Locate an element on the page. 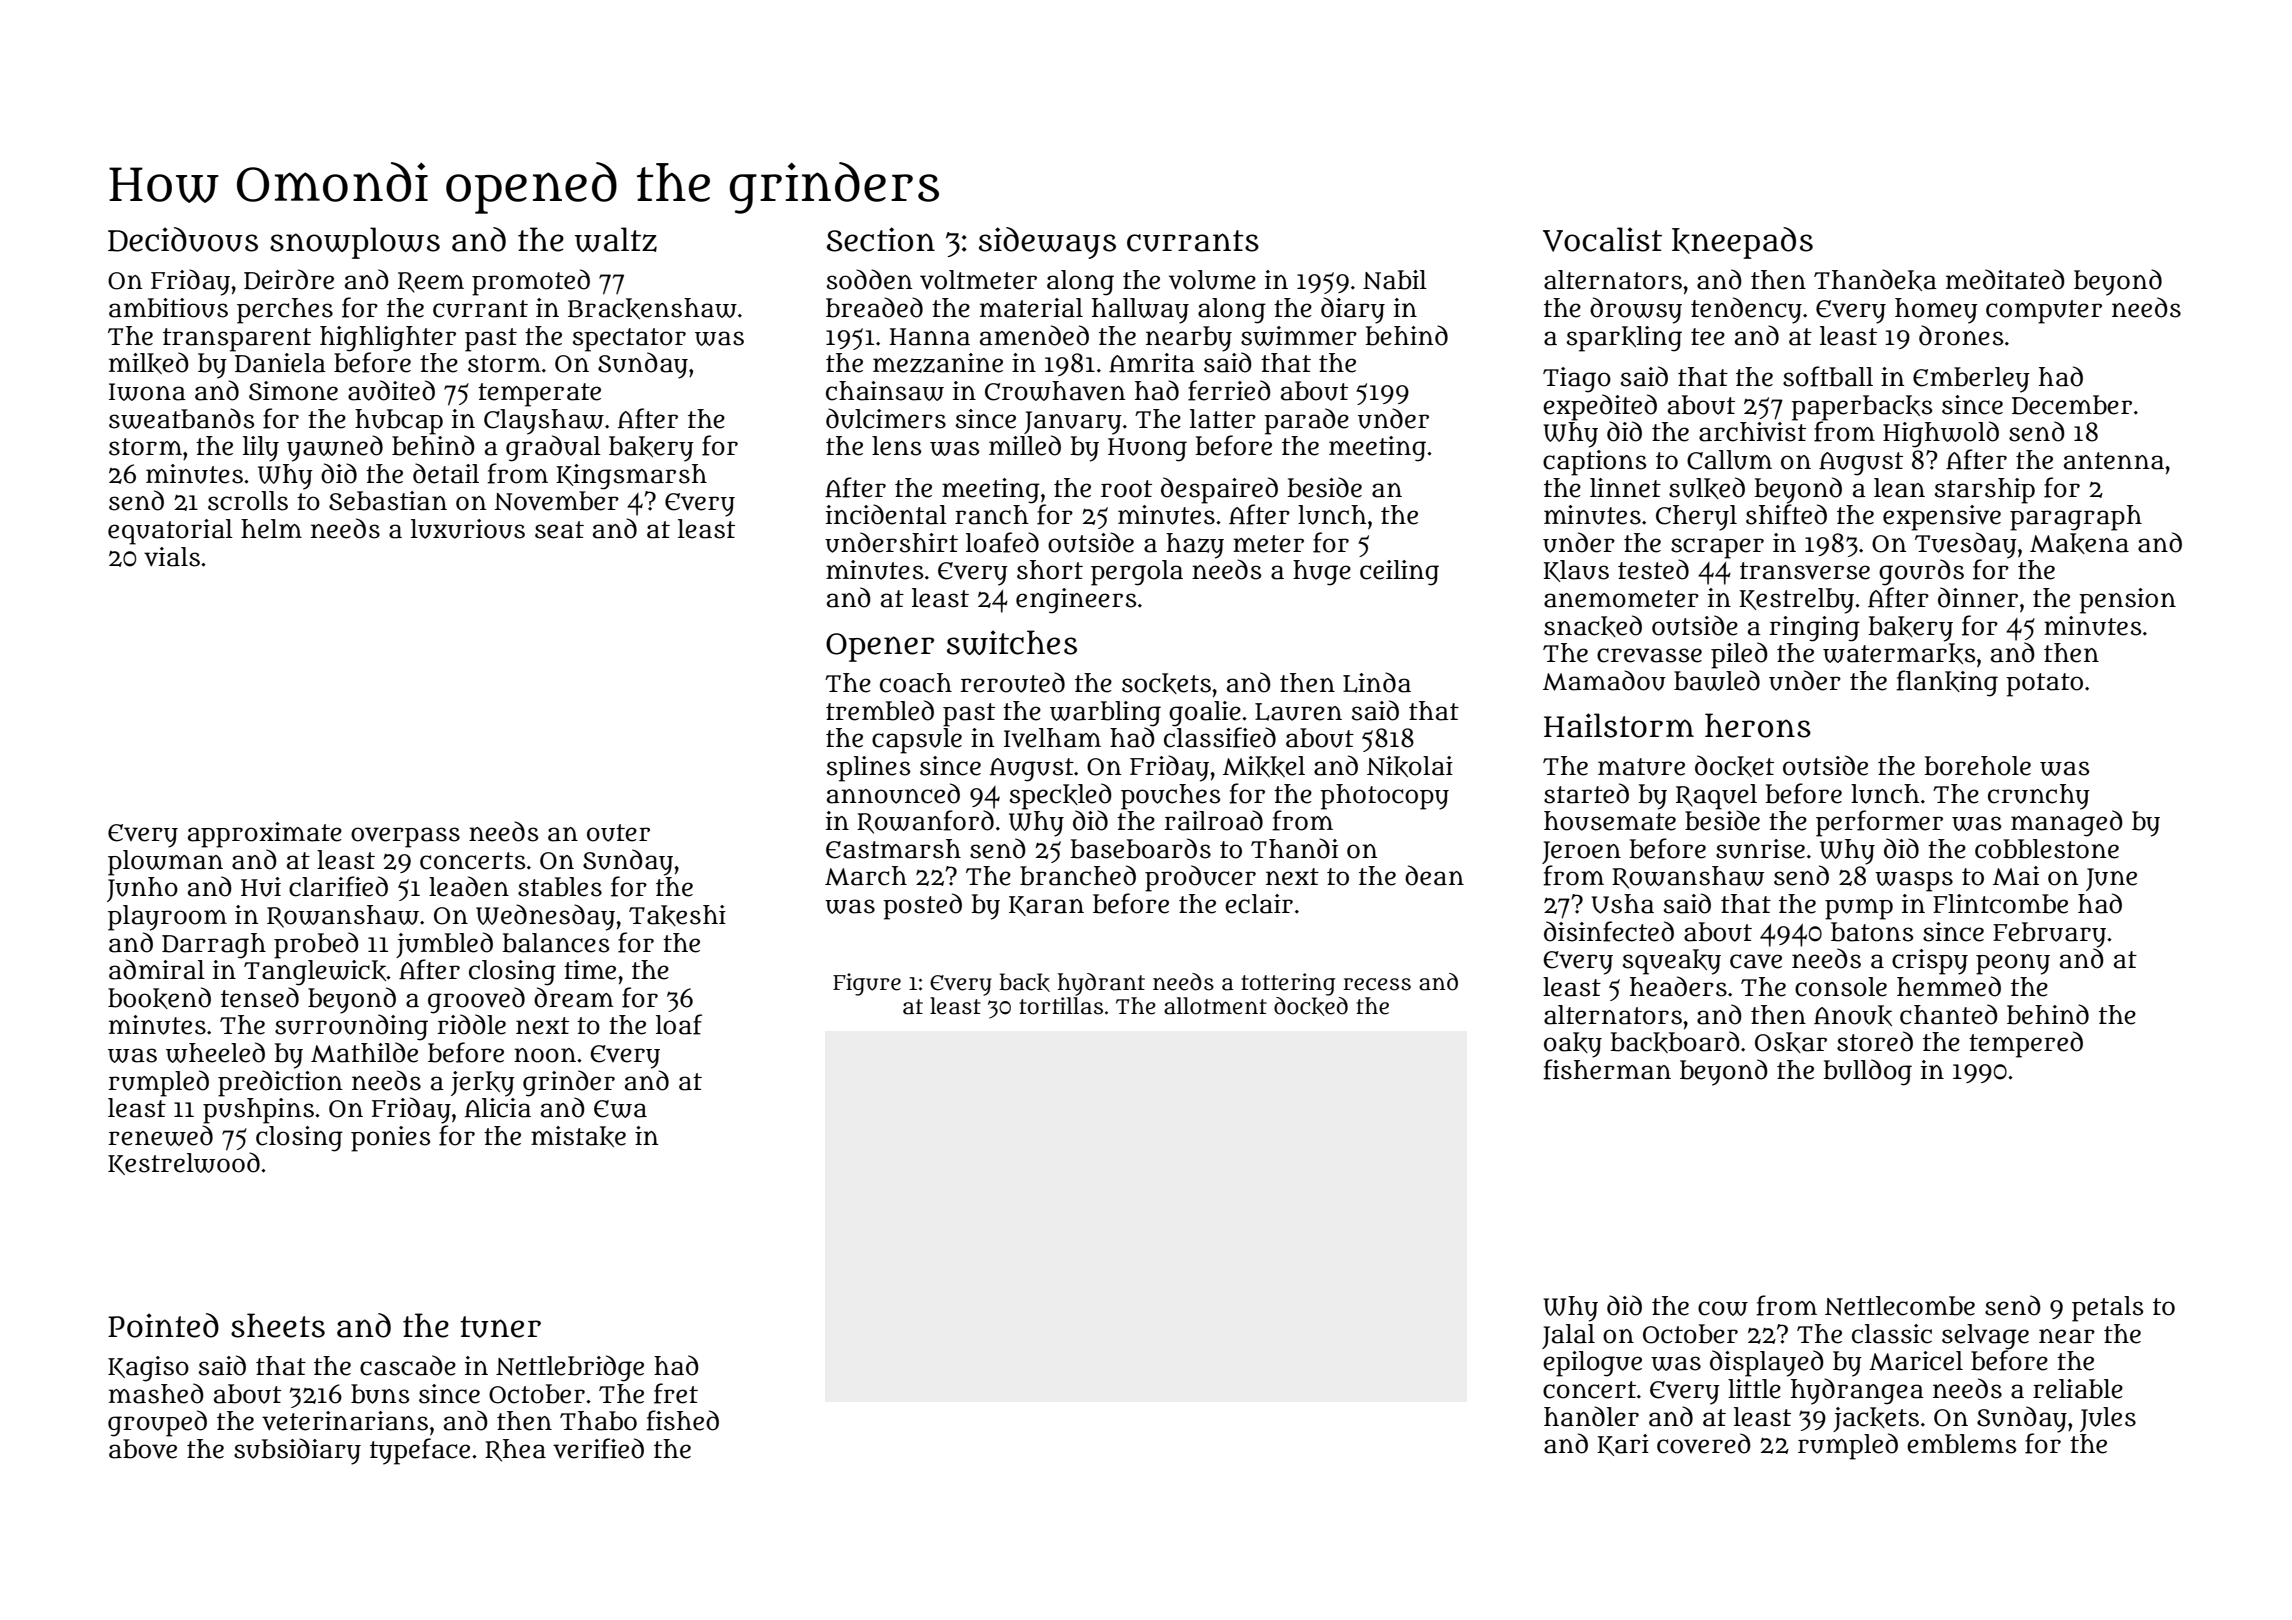 This document has height=1620, width=2292. Simone is located at coordinates (293, 391).
